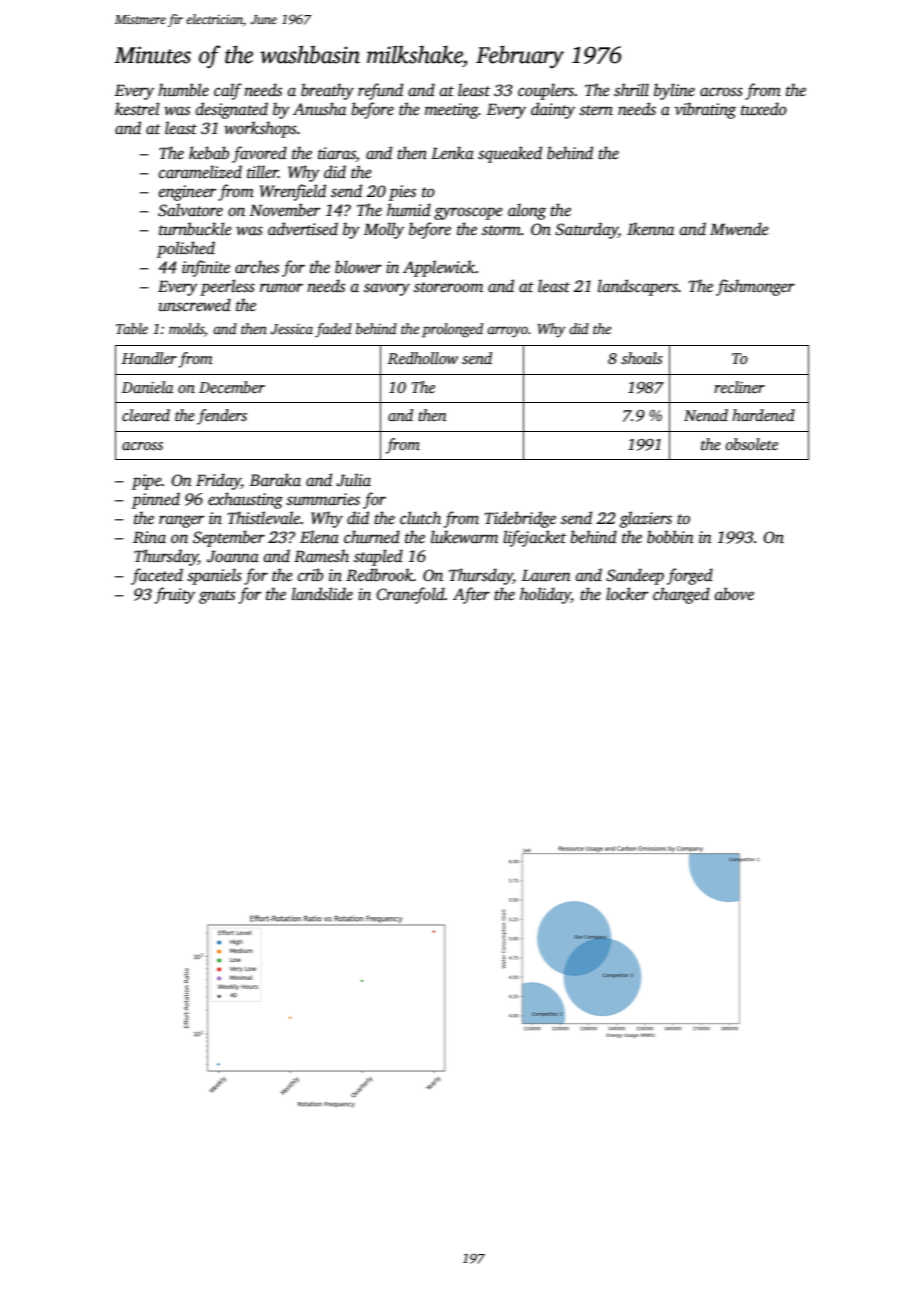 The width and height of the image is (924, 1308). I want to click on workshops, so click(260, 129).
